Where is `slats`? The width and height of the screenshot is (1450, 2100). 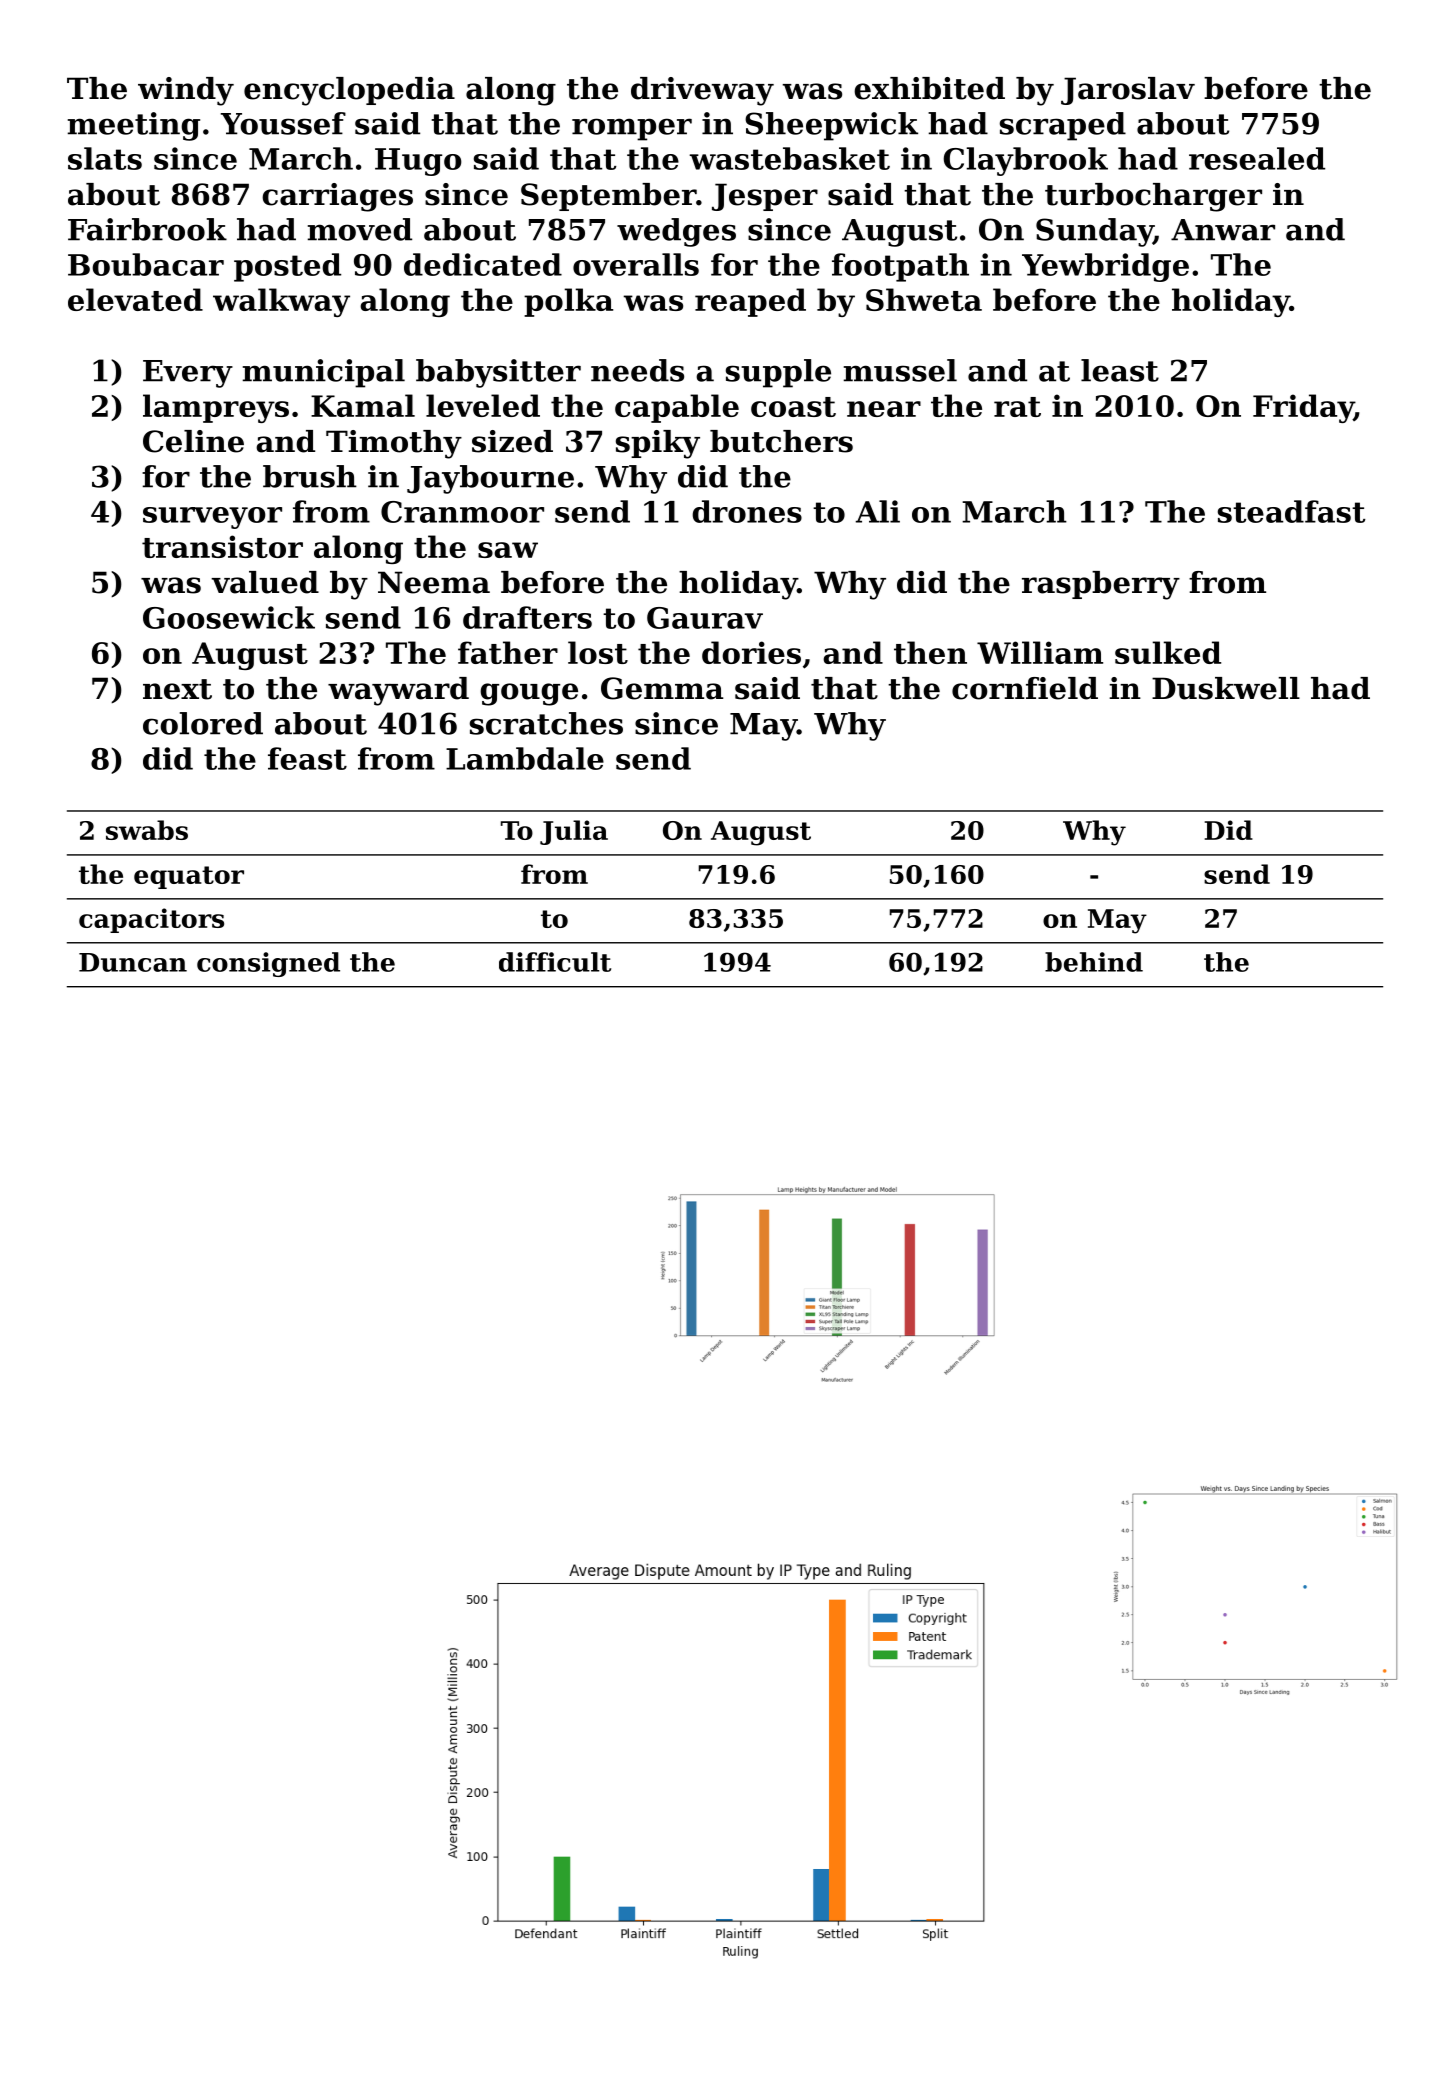
slats is located at coordinates (105, 158).
